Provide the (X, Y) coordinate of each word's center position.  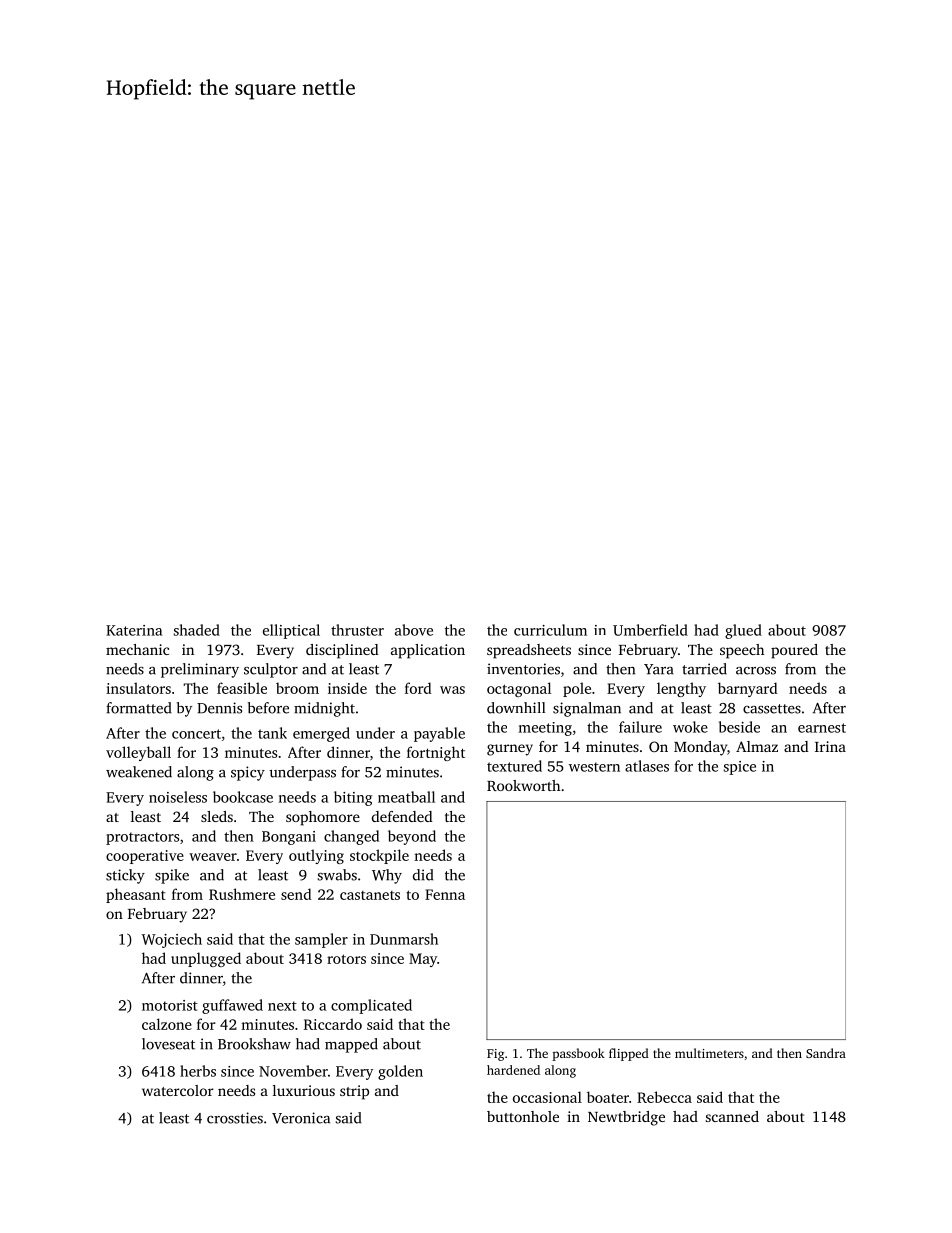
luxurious (304, 1090)
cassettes (772, 709)
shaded (197, 630)
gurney (510, 750)
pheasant (136, 895)
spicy (248, 773)
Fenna (445, 894)
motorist (170, 1005)
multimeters (709, 1053)
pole (577, 689)
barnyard (747, 689)
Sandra (826, 1053)
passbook (578, 1054)
